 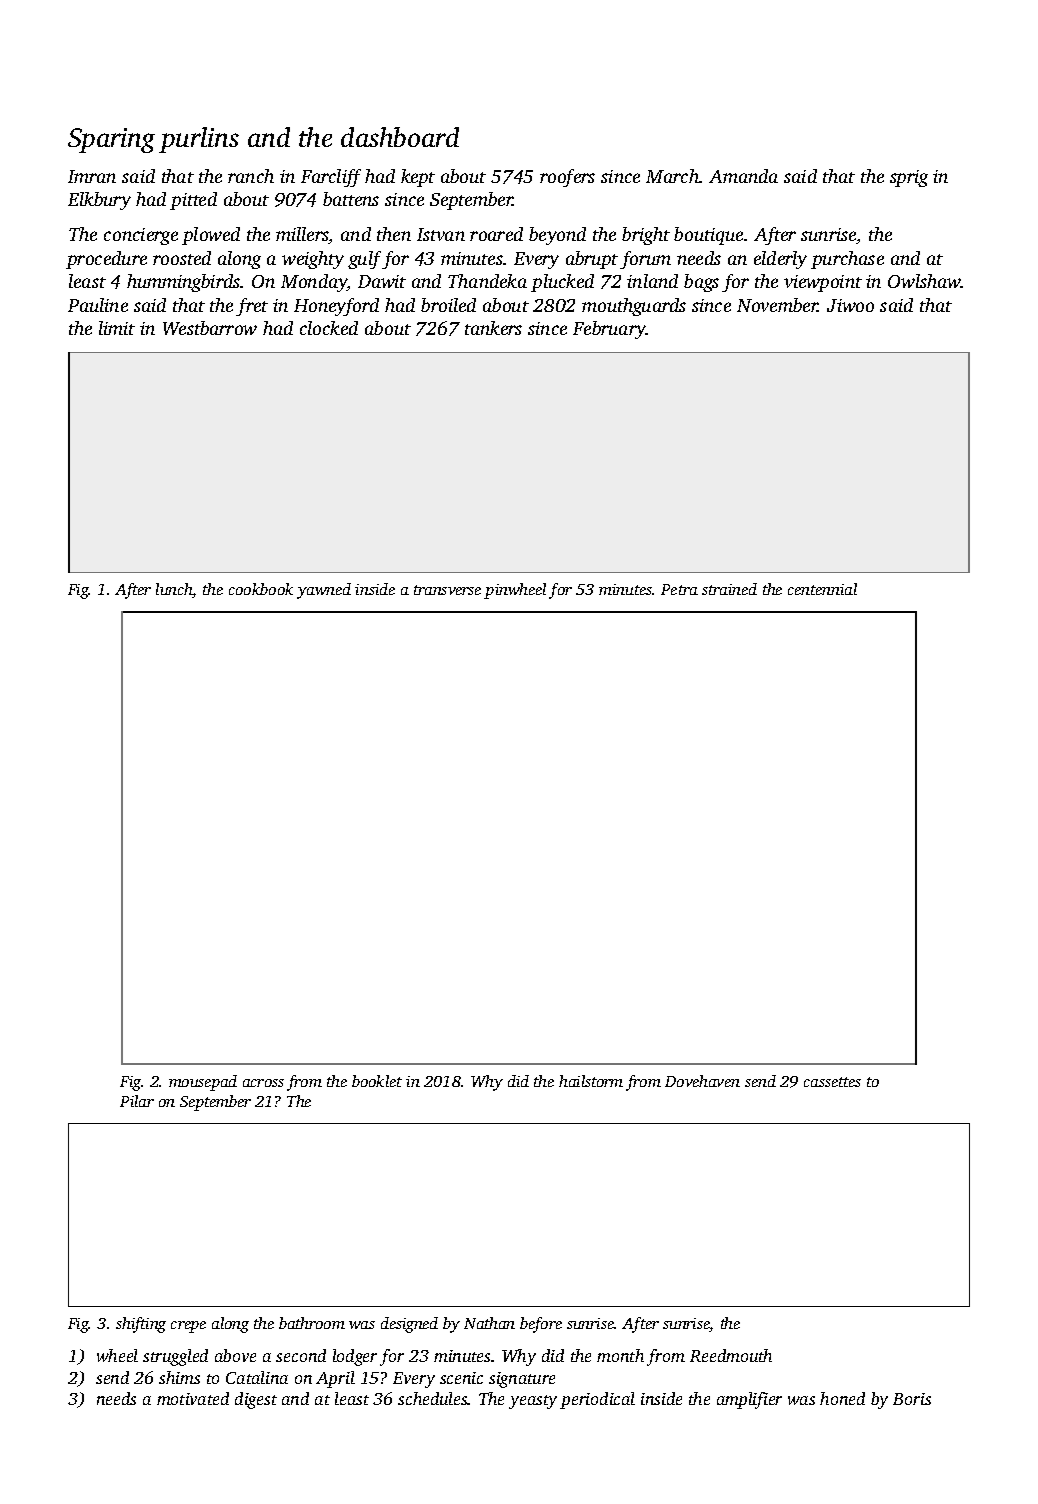 I want to click on lunch, so click(x=174, y=590).
